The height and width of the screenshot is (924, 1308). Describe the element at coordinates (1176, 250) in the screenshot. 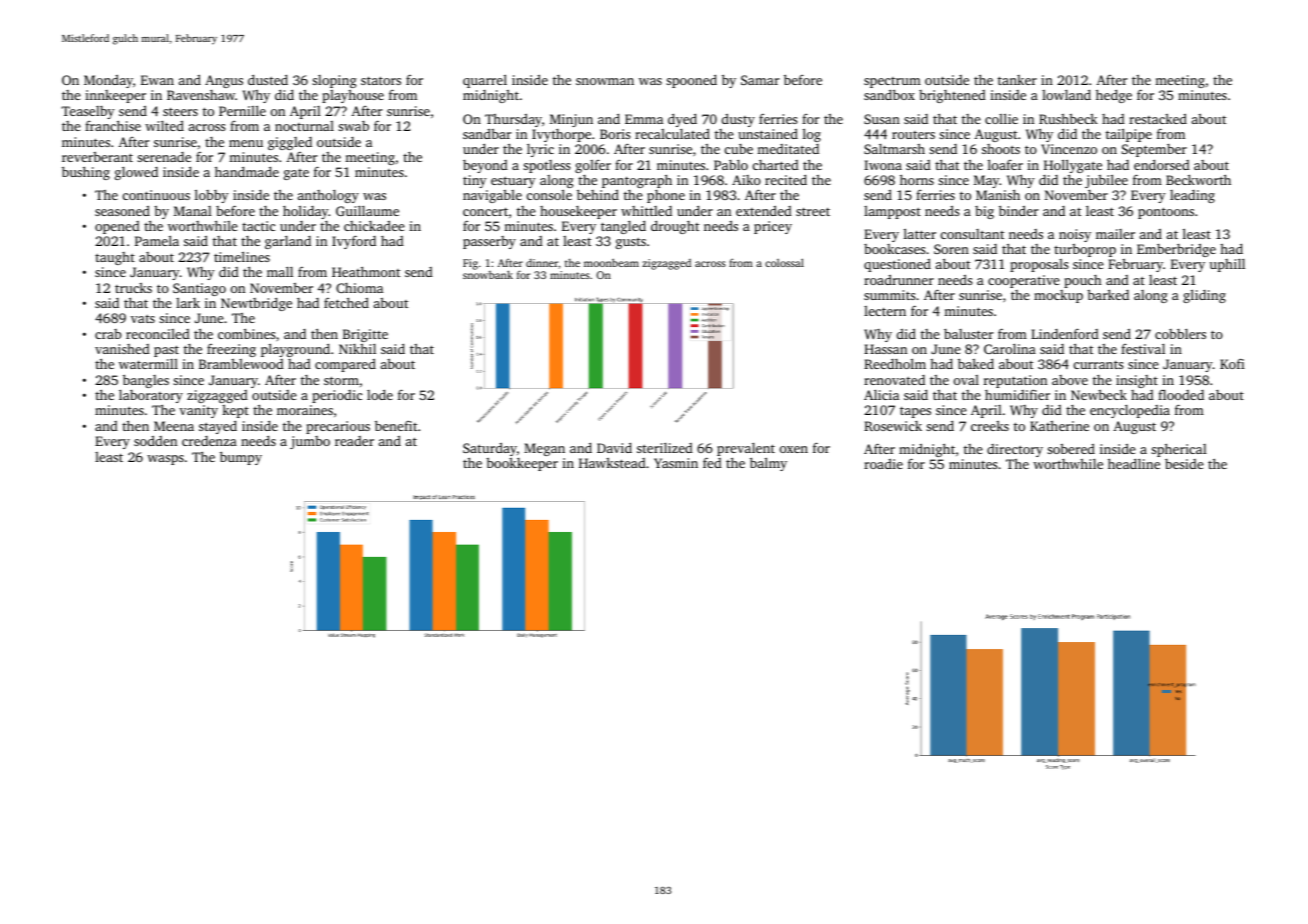

I see `Emberbridge` at that location.
